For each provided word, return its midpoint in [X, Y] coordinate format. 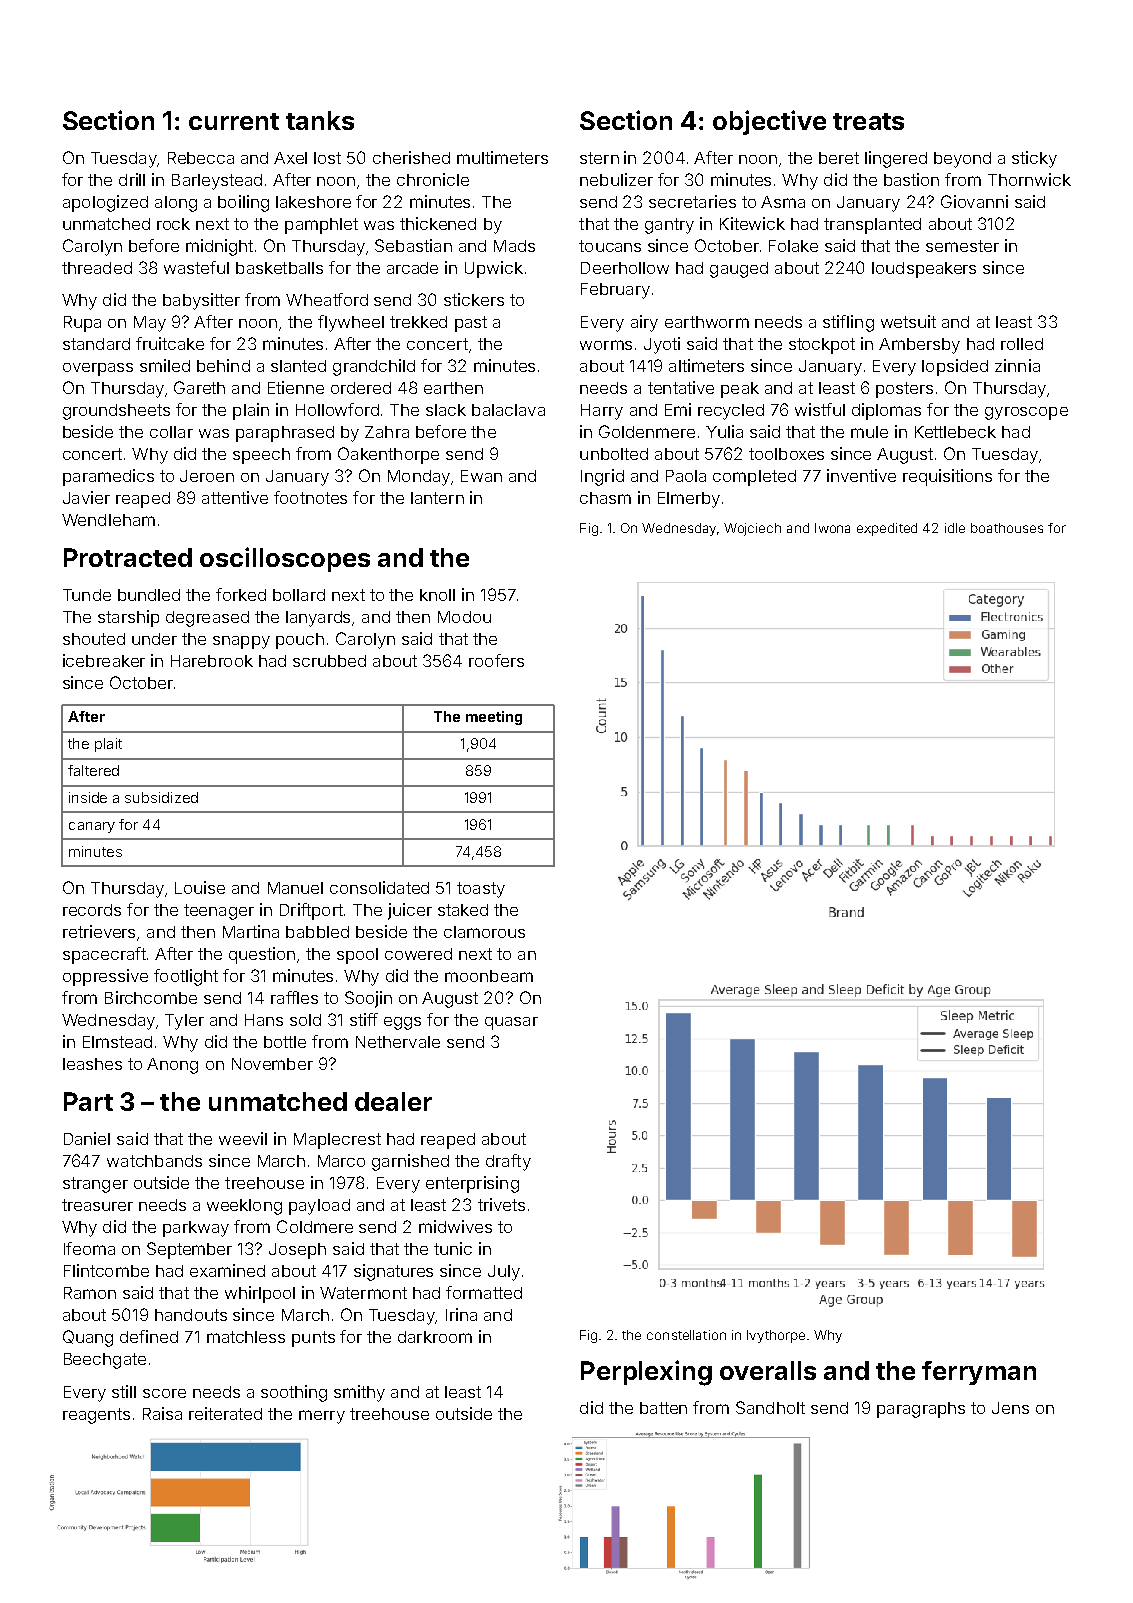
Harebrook [212, 661]
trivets [501, 1204]
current [234, 121]
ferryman [979, 1373]
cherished [411, 157]
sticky [1034, 159]
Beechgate [105, 1361]
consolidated [379, 887]
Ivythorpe [776, 1336]
